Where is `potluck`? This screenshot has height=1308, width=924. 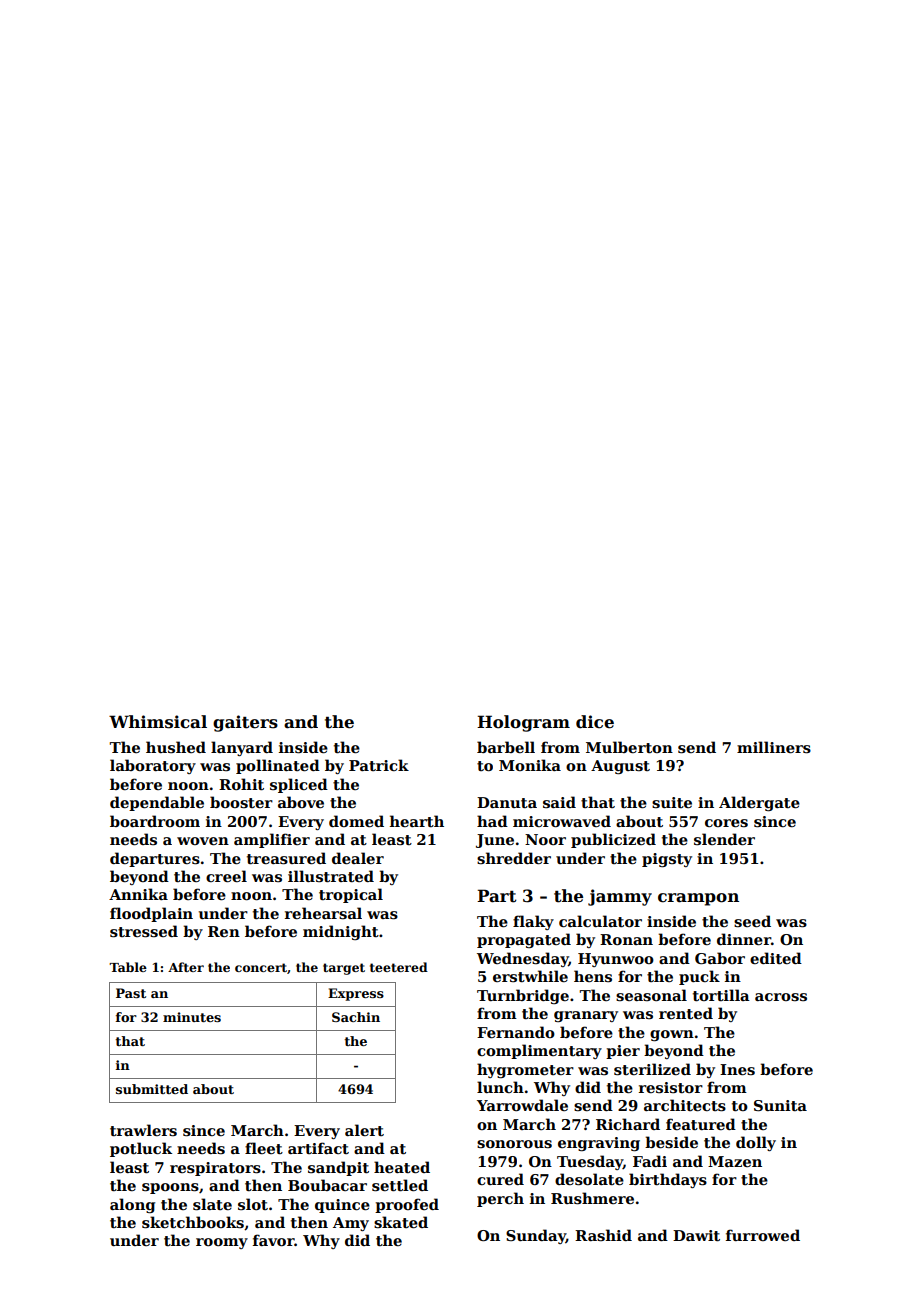
potluck is located at coordinates (141, 1149).
